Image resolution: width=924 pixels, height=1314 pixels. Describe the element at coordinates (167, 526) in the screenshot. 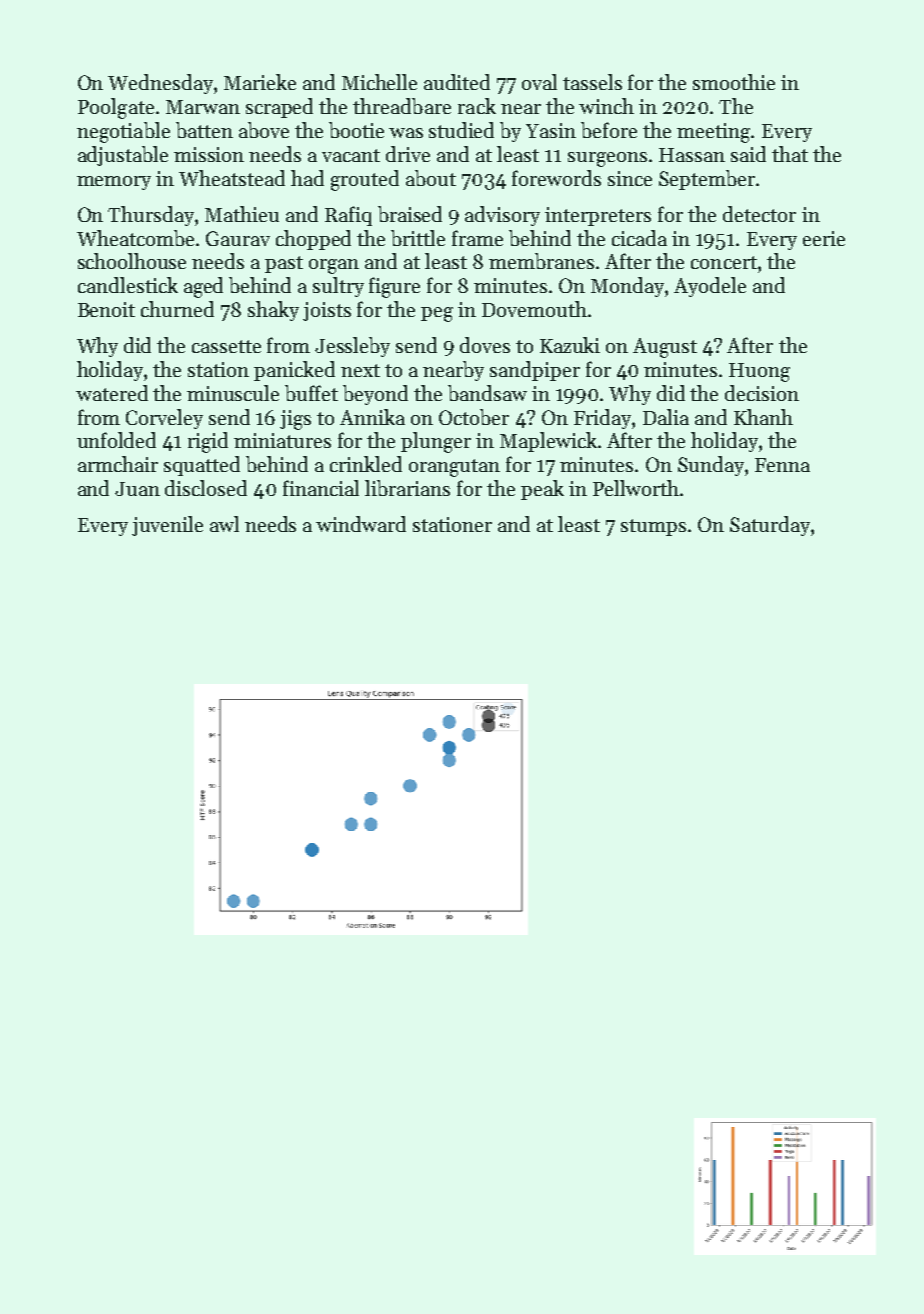

I see `juvenile` at that location.
